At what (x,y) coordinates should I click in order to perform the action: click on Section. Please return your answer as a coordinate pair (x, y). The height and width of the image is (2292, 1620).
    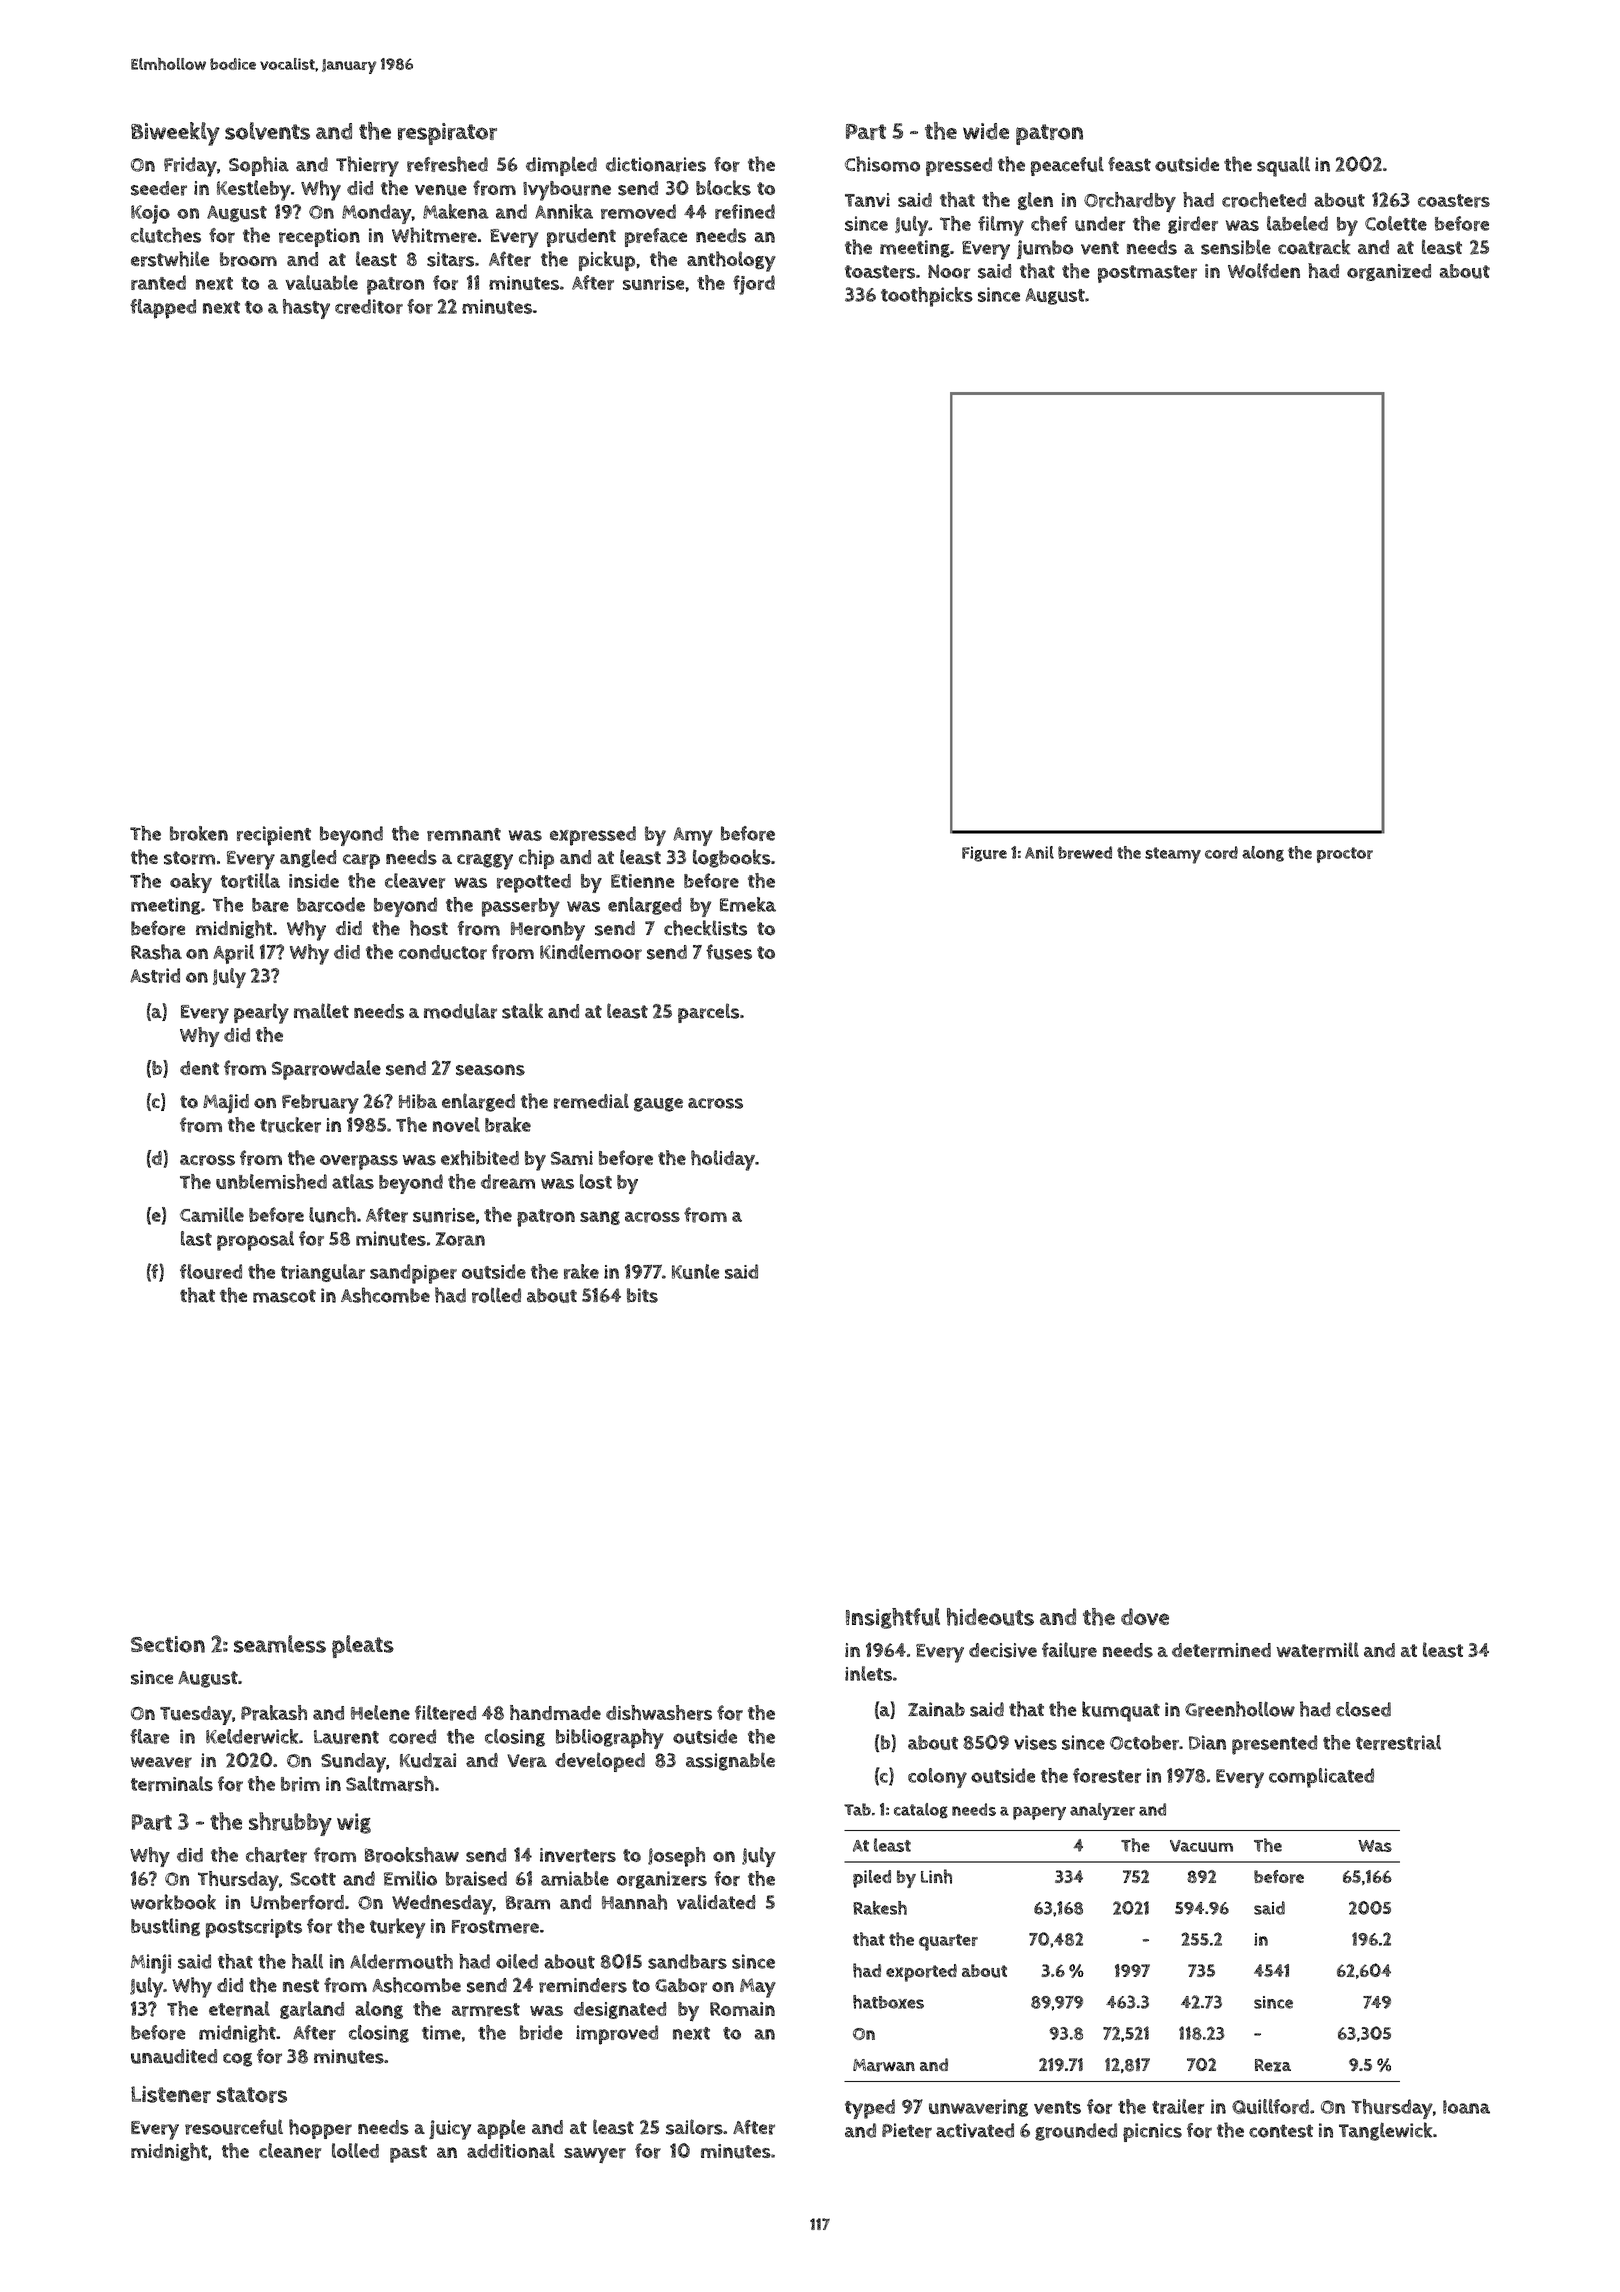
    Looking at the image, I should click on (168, 1644).
